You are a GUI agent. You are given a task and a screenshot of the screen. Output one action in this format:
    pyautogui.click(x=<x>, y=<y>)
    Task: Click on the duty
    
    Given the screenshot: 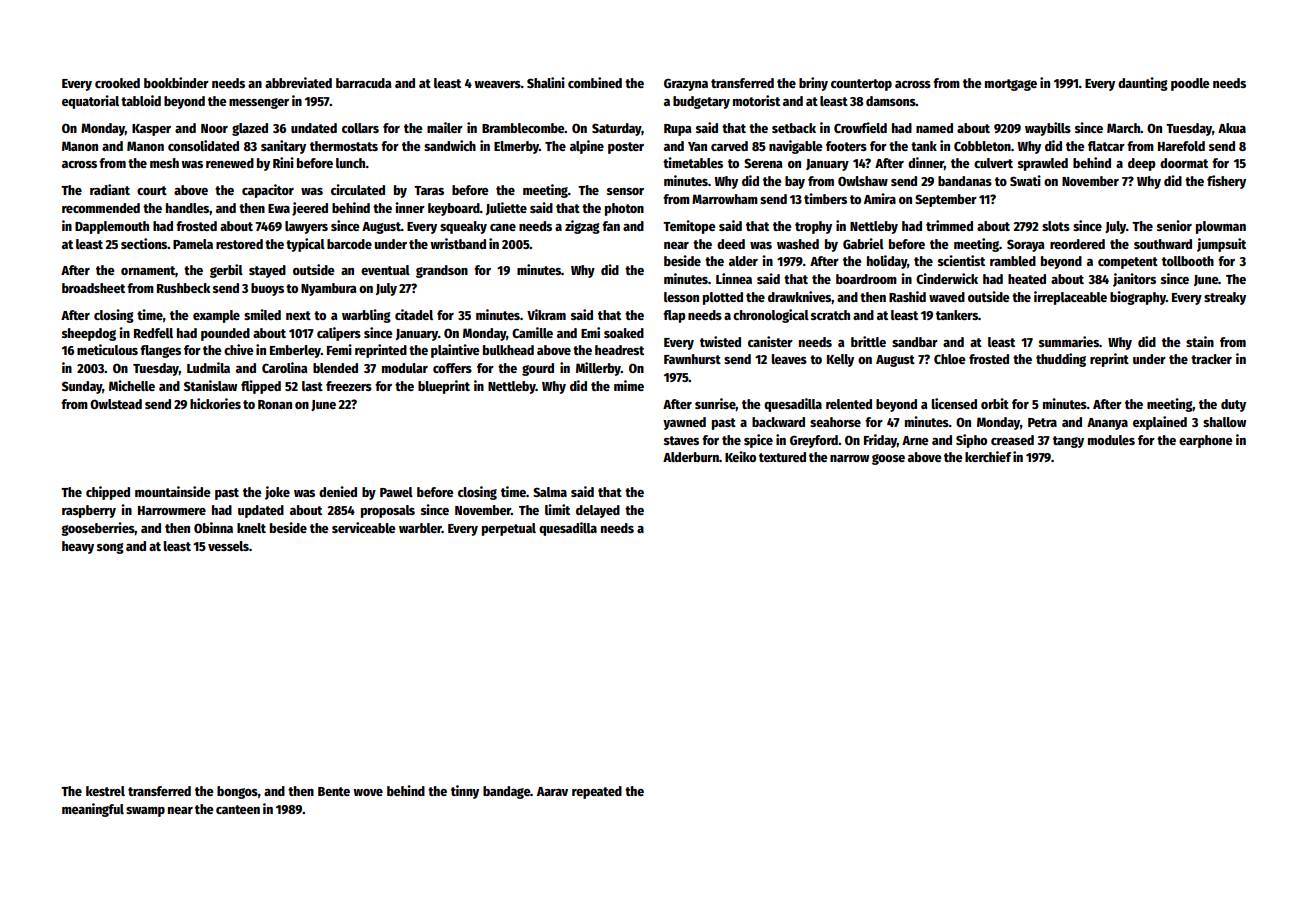 What is the action you would take?
    pyautogui.click(x=1233, y=405)
